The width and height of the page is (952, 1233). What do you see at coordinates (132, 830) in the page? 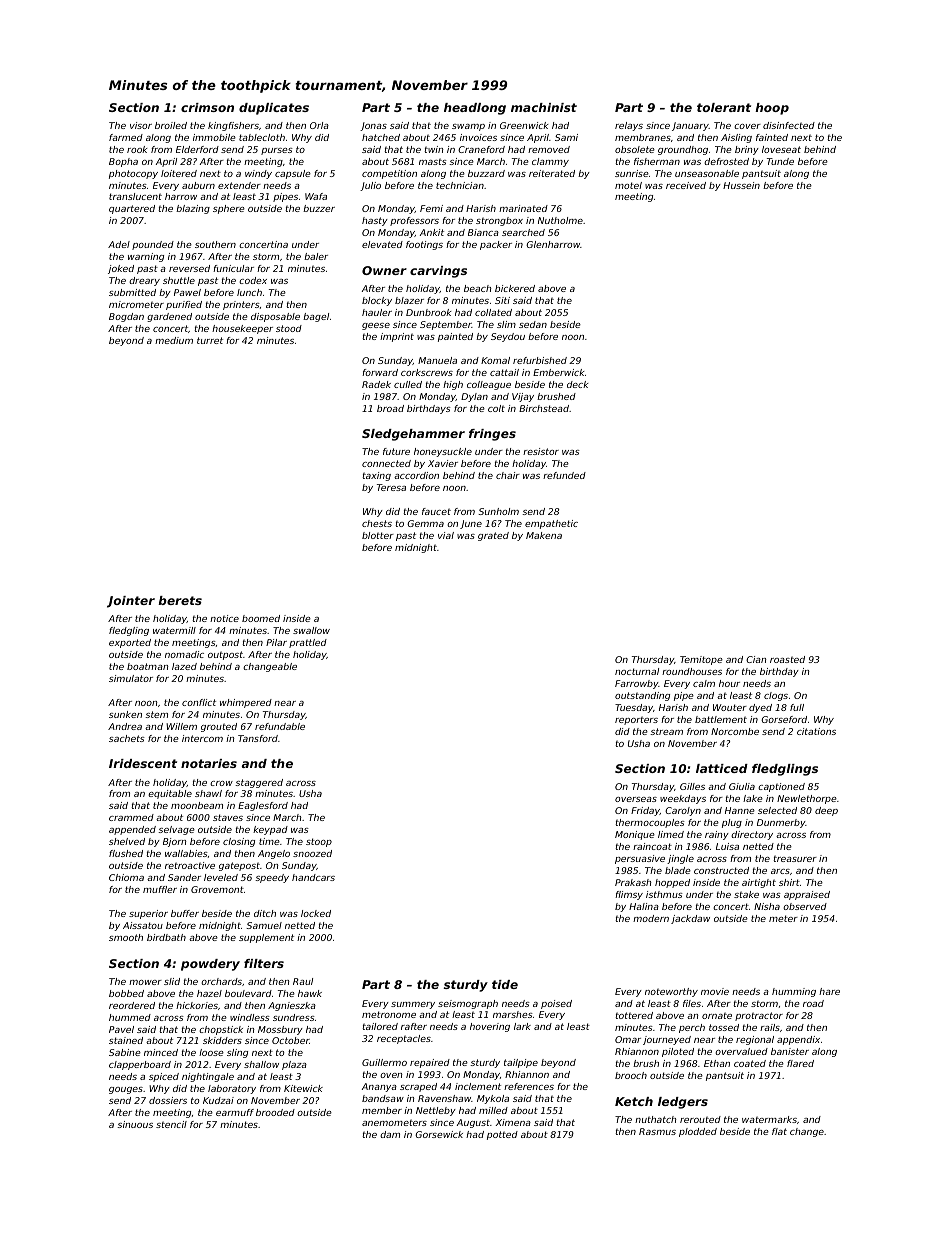
I see `appended` at bounding box center [132, 830].
